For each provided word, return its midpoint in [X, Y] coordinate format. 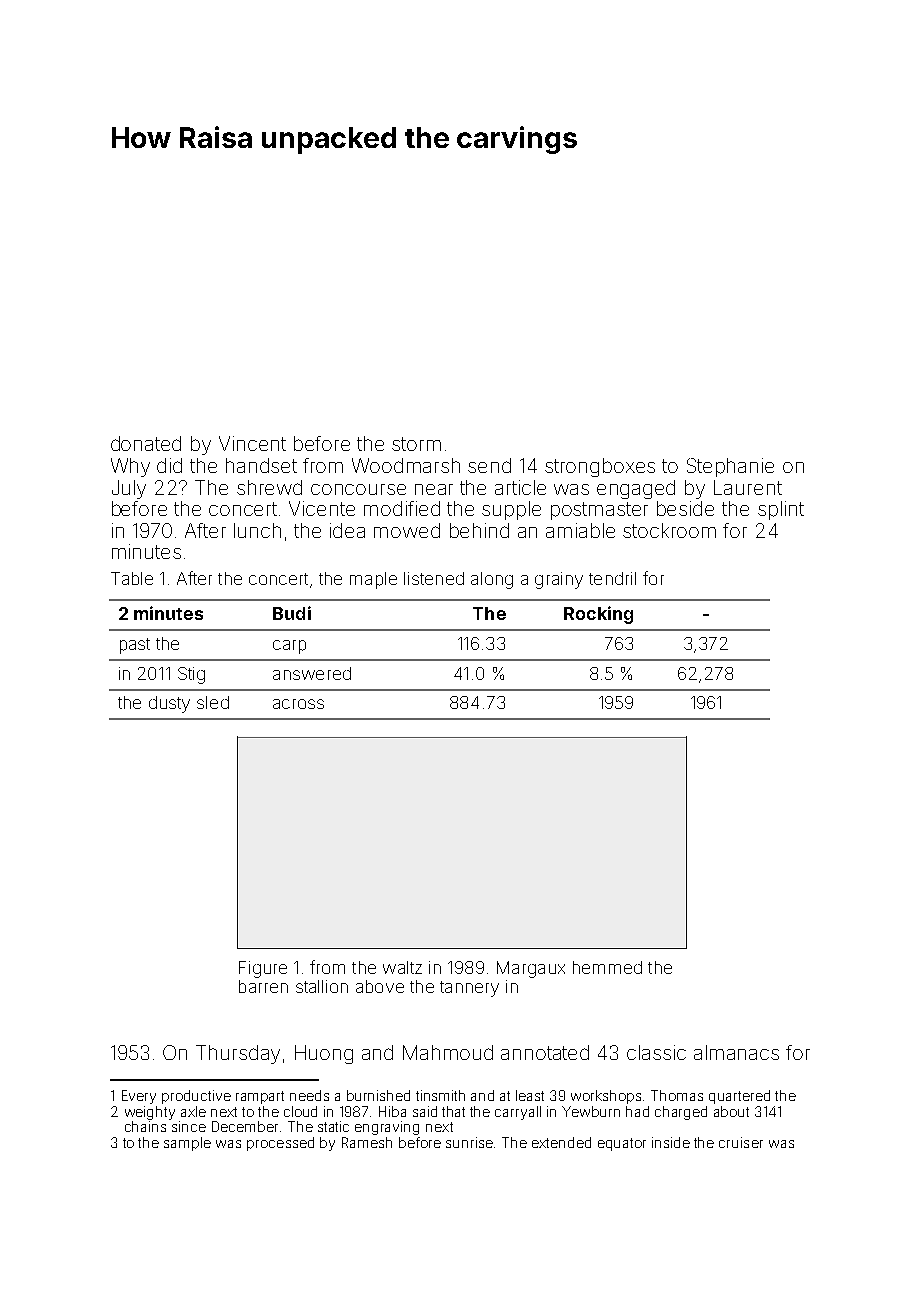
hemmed [607, 967]
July [129, 489]
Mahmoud [448, 1052]
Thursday [238, 1054]
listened [434, 578]
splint [781, 510]
